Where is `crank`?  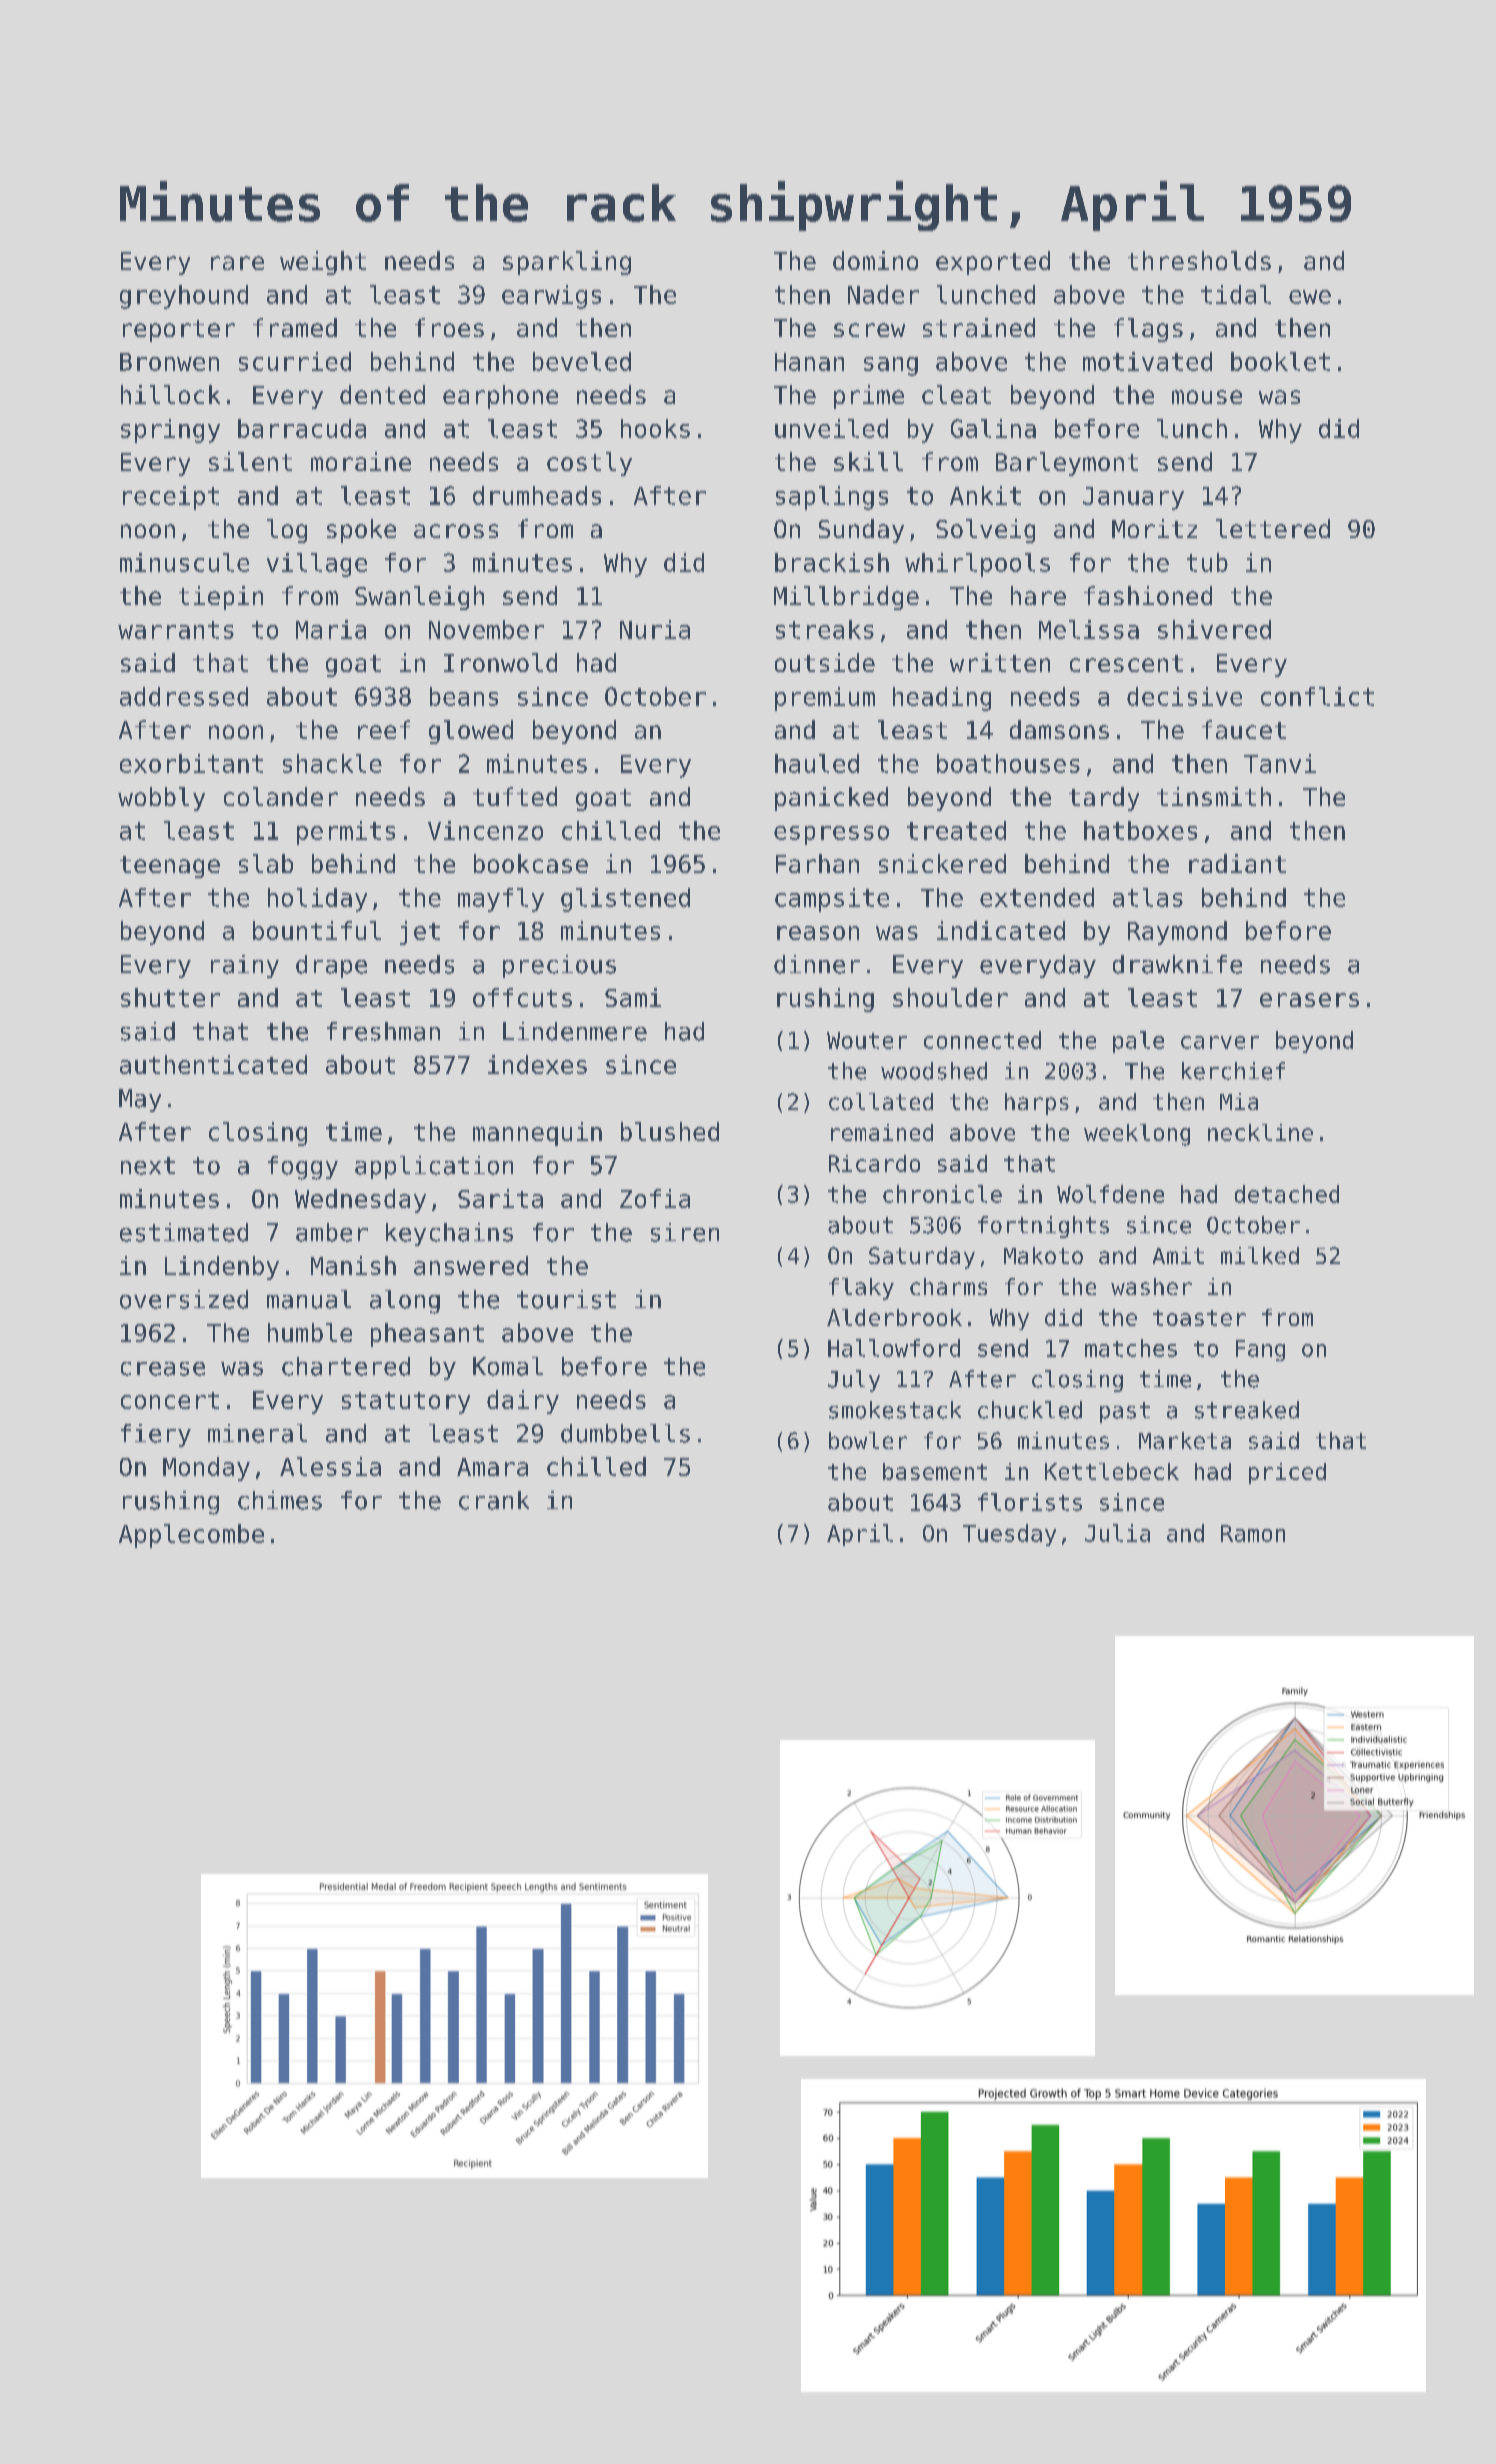
crank is located at coordinates (494, 1500).
